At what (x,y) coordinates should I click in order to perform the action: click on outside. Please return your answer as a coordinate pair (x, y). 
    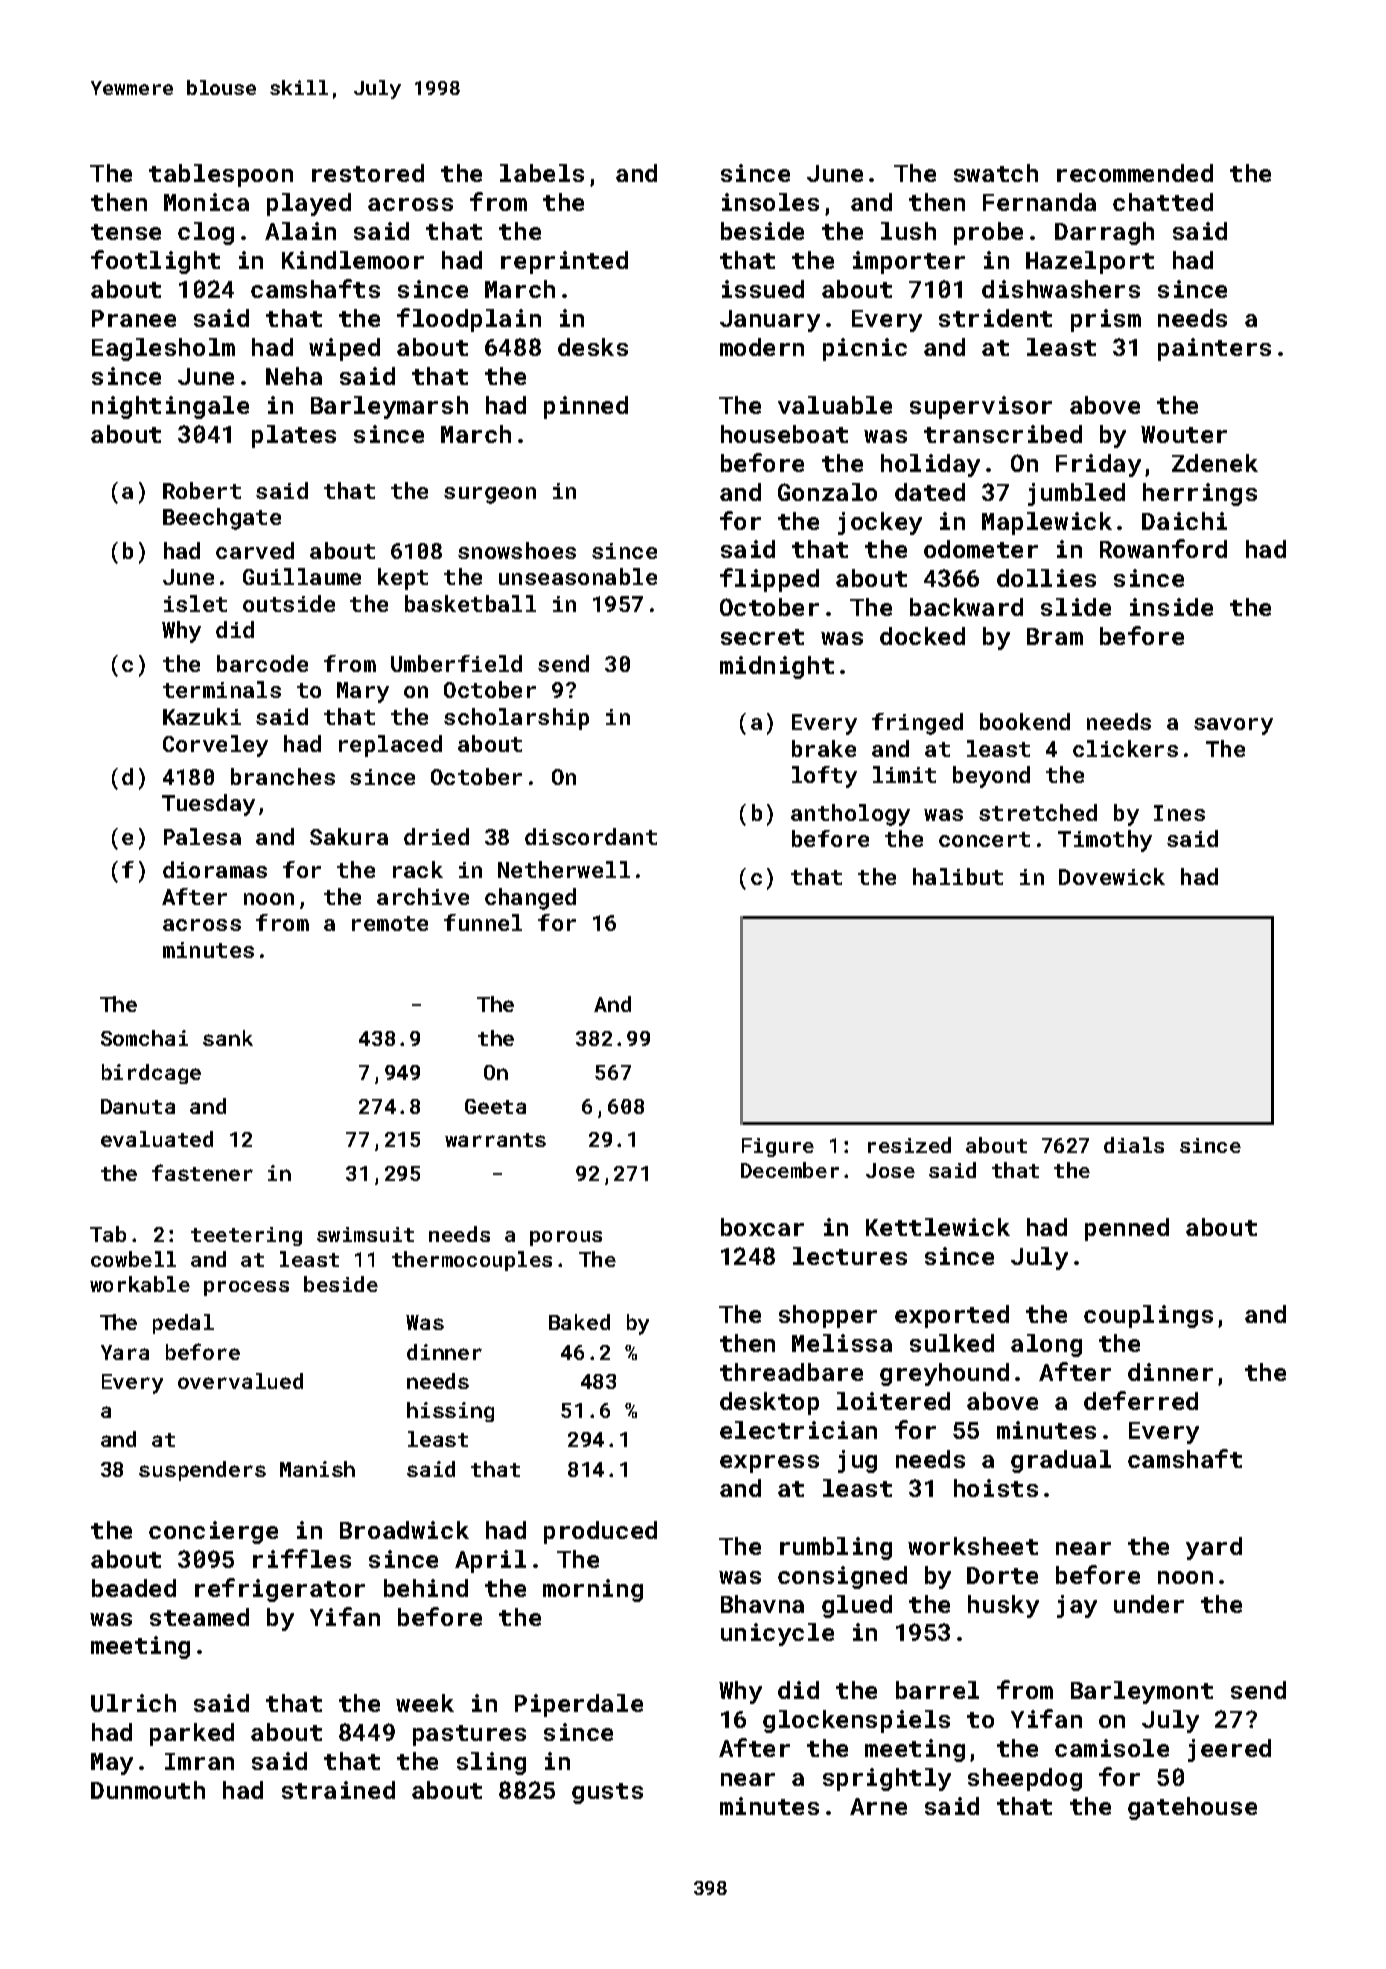
    Looking at the image, I should click on (289, 603).
